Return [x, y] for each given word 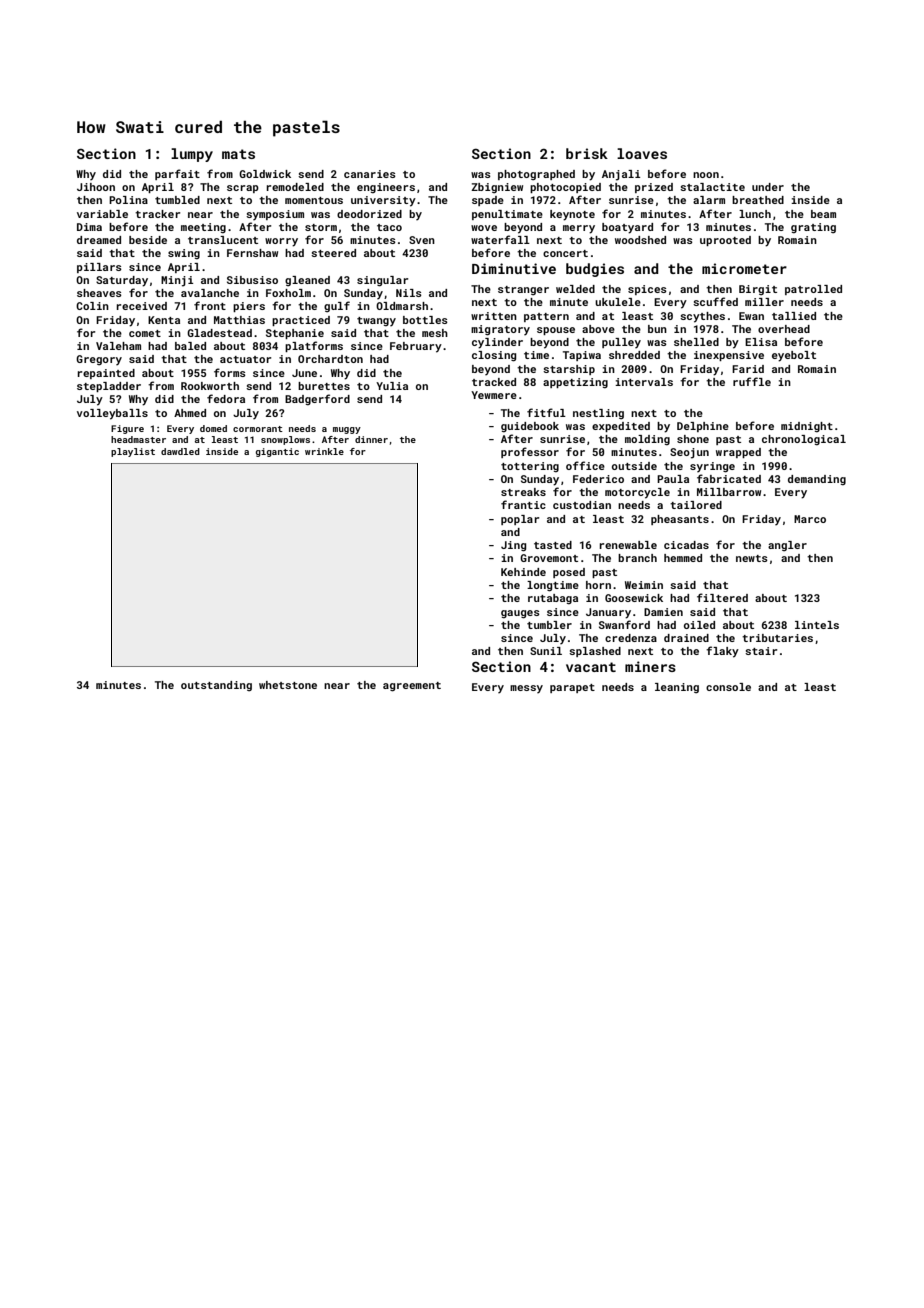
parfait [177, 174]
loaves [642, 153]
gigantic [277, 452]
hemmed [683, 558]
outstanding [216, 686]
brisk [587, 153]
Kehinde [523, 572]
